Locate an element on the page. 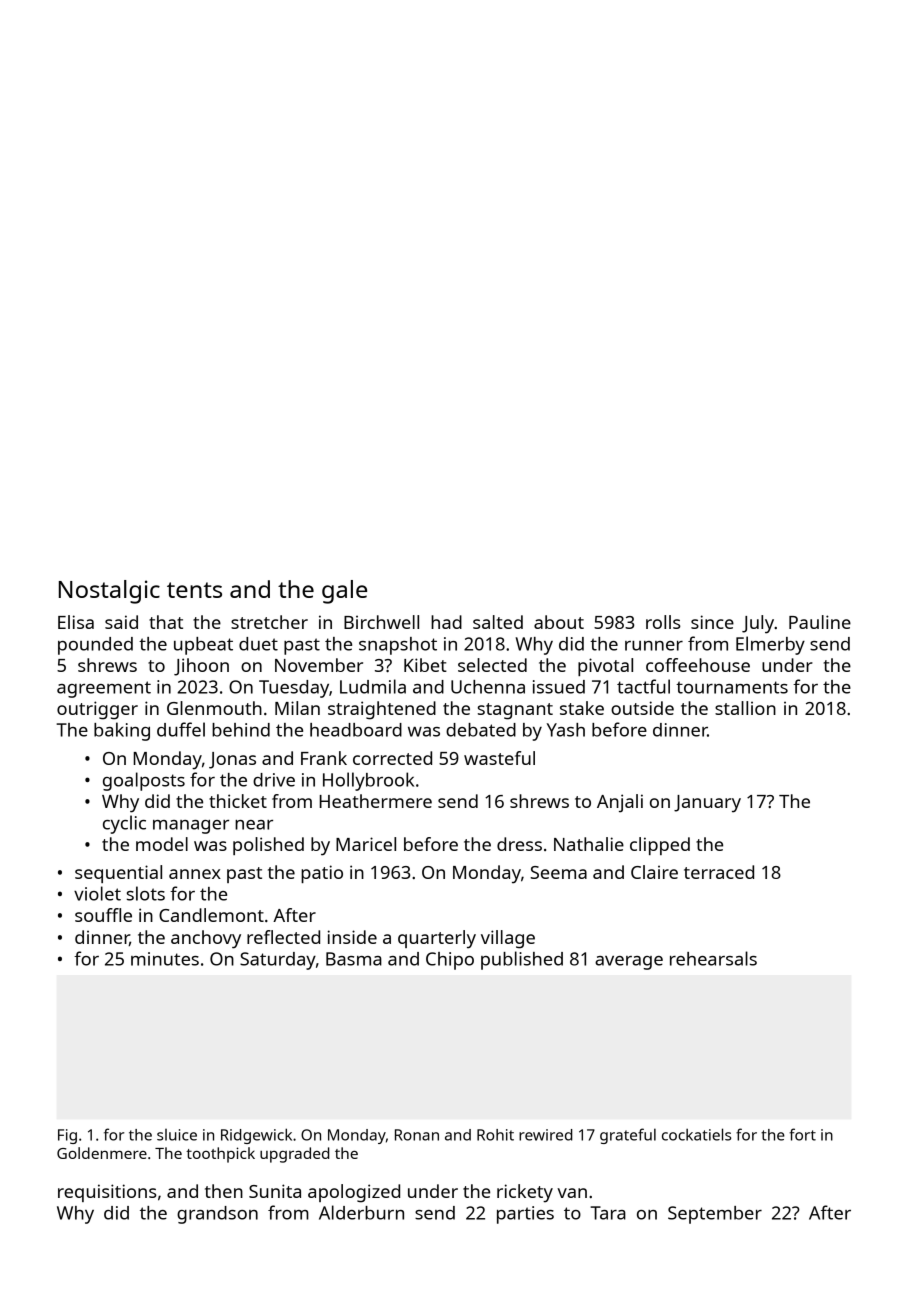 This page has width=908, height=1316. terraced is located at coordinates (719, 872).
